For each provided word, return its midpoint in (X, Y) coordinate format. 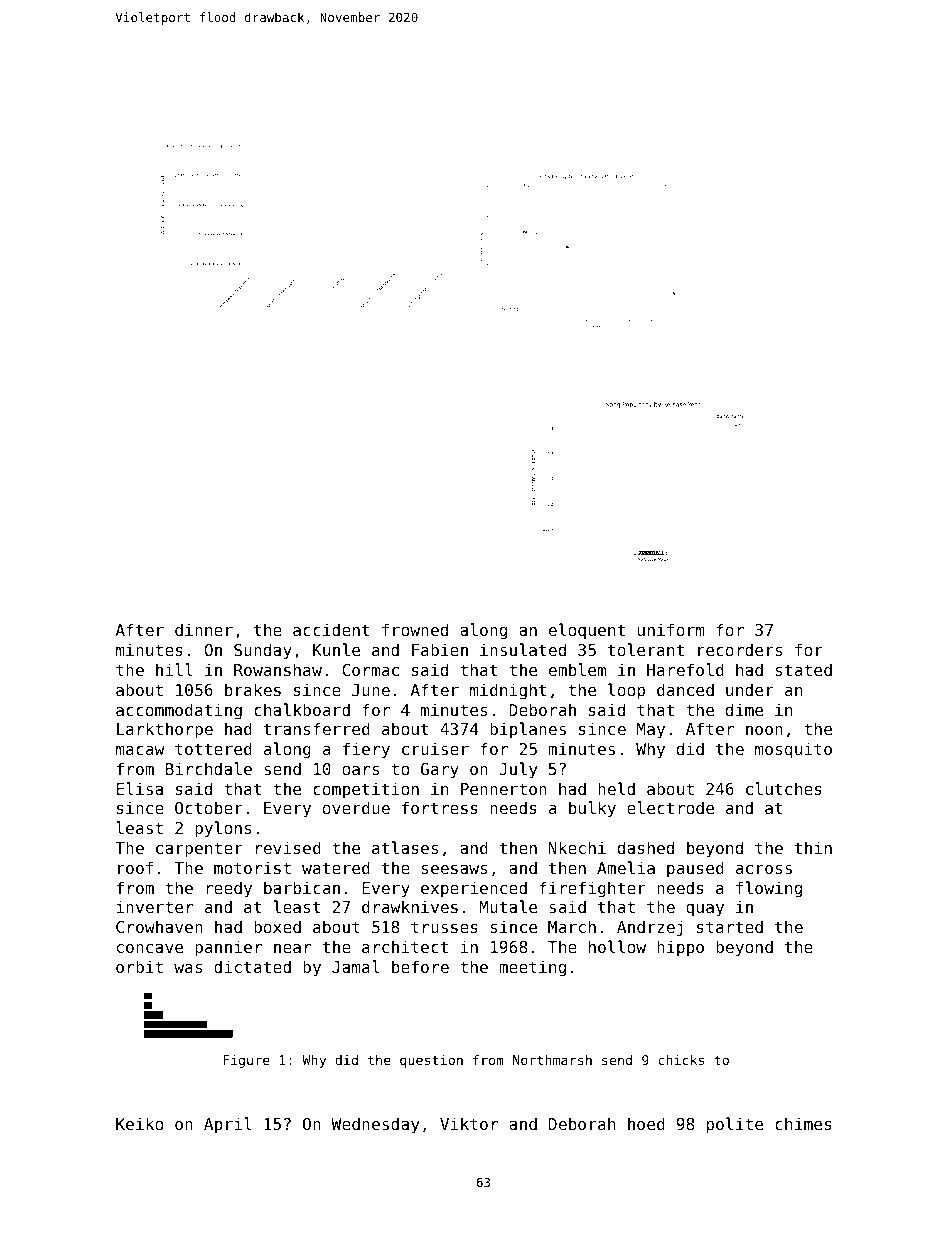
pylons (223, 829)
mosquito (793, 750)
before (420, 966)
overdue (356, 807)
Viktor (469, 1123)
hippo (680, 948)
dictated (252, 966)
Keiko (139, 1123)
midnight (508, 691)
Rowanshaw (278, 669)
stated (804, 669)
